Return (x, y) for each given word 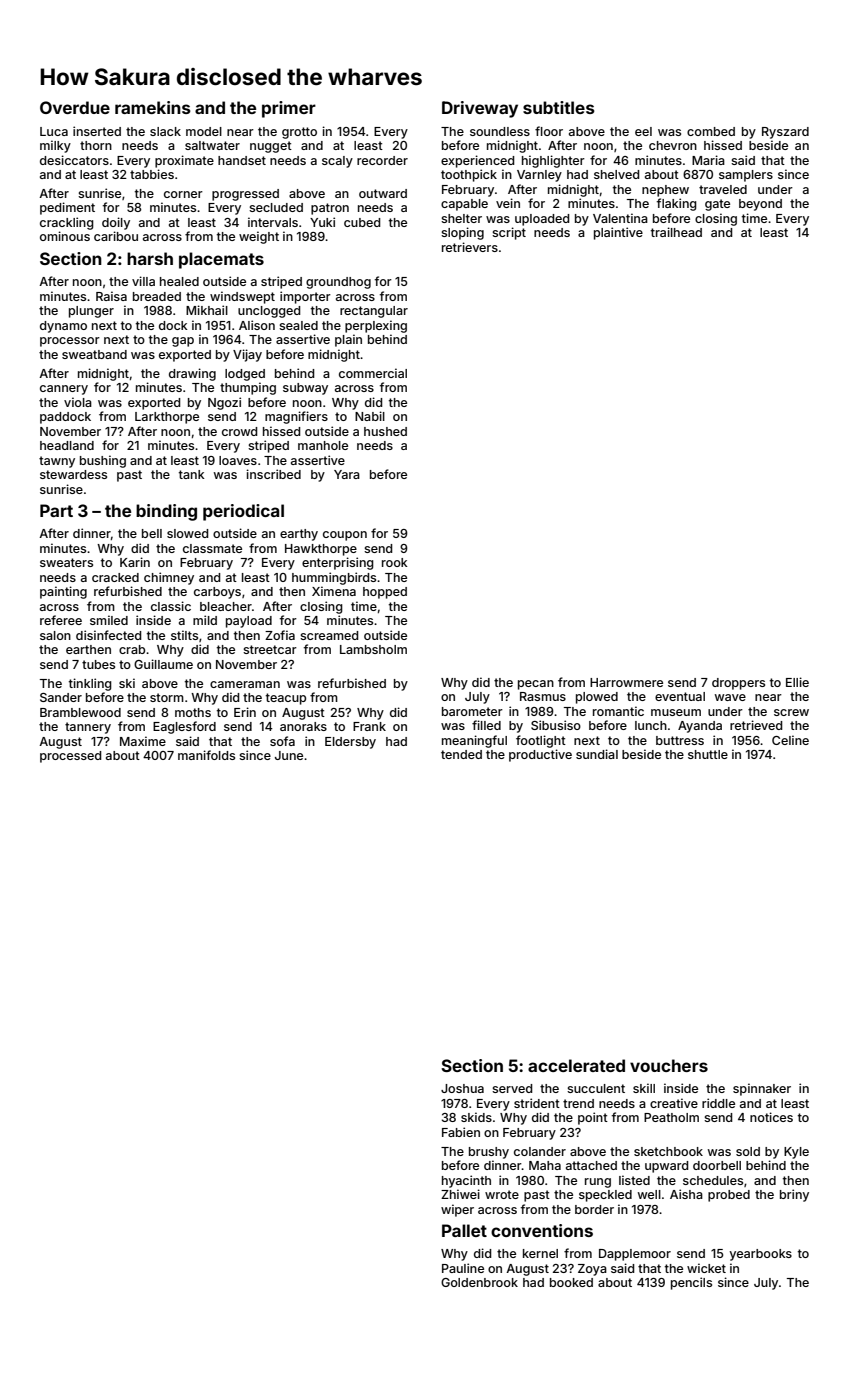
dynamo (63, 327)
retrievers (470, 247)
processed (70, 757)
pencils (691, 1283)
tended (461, 754)
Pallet (464, 1230)
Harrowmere (626, 682)
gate (717, 205)
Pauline (463, 1268)
